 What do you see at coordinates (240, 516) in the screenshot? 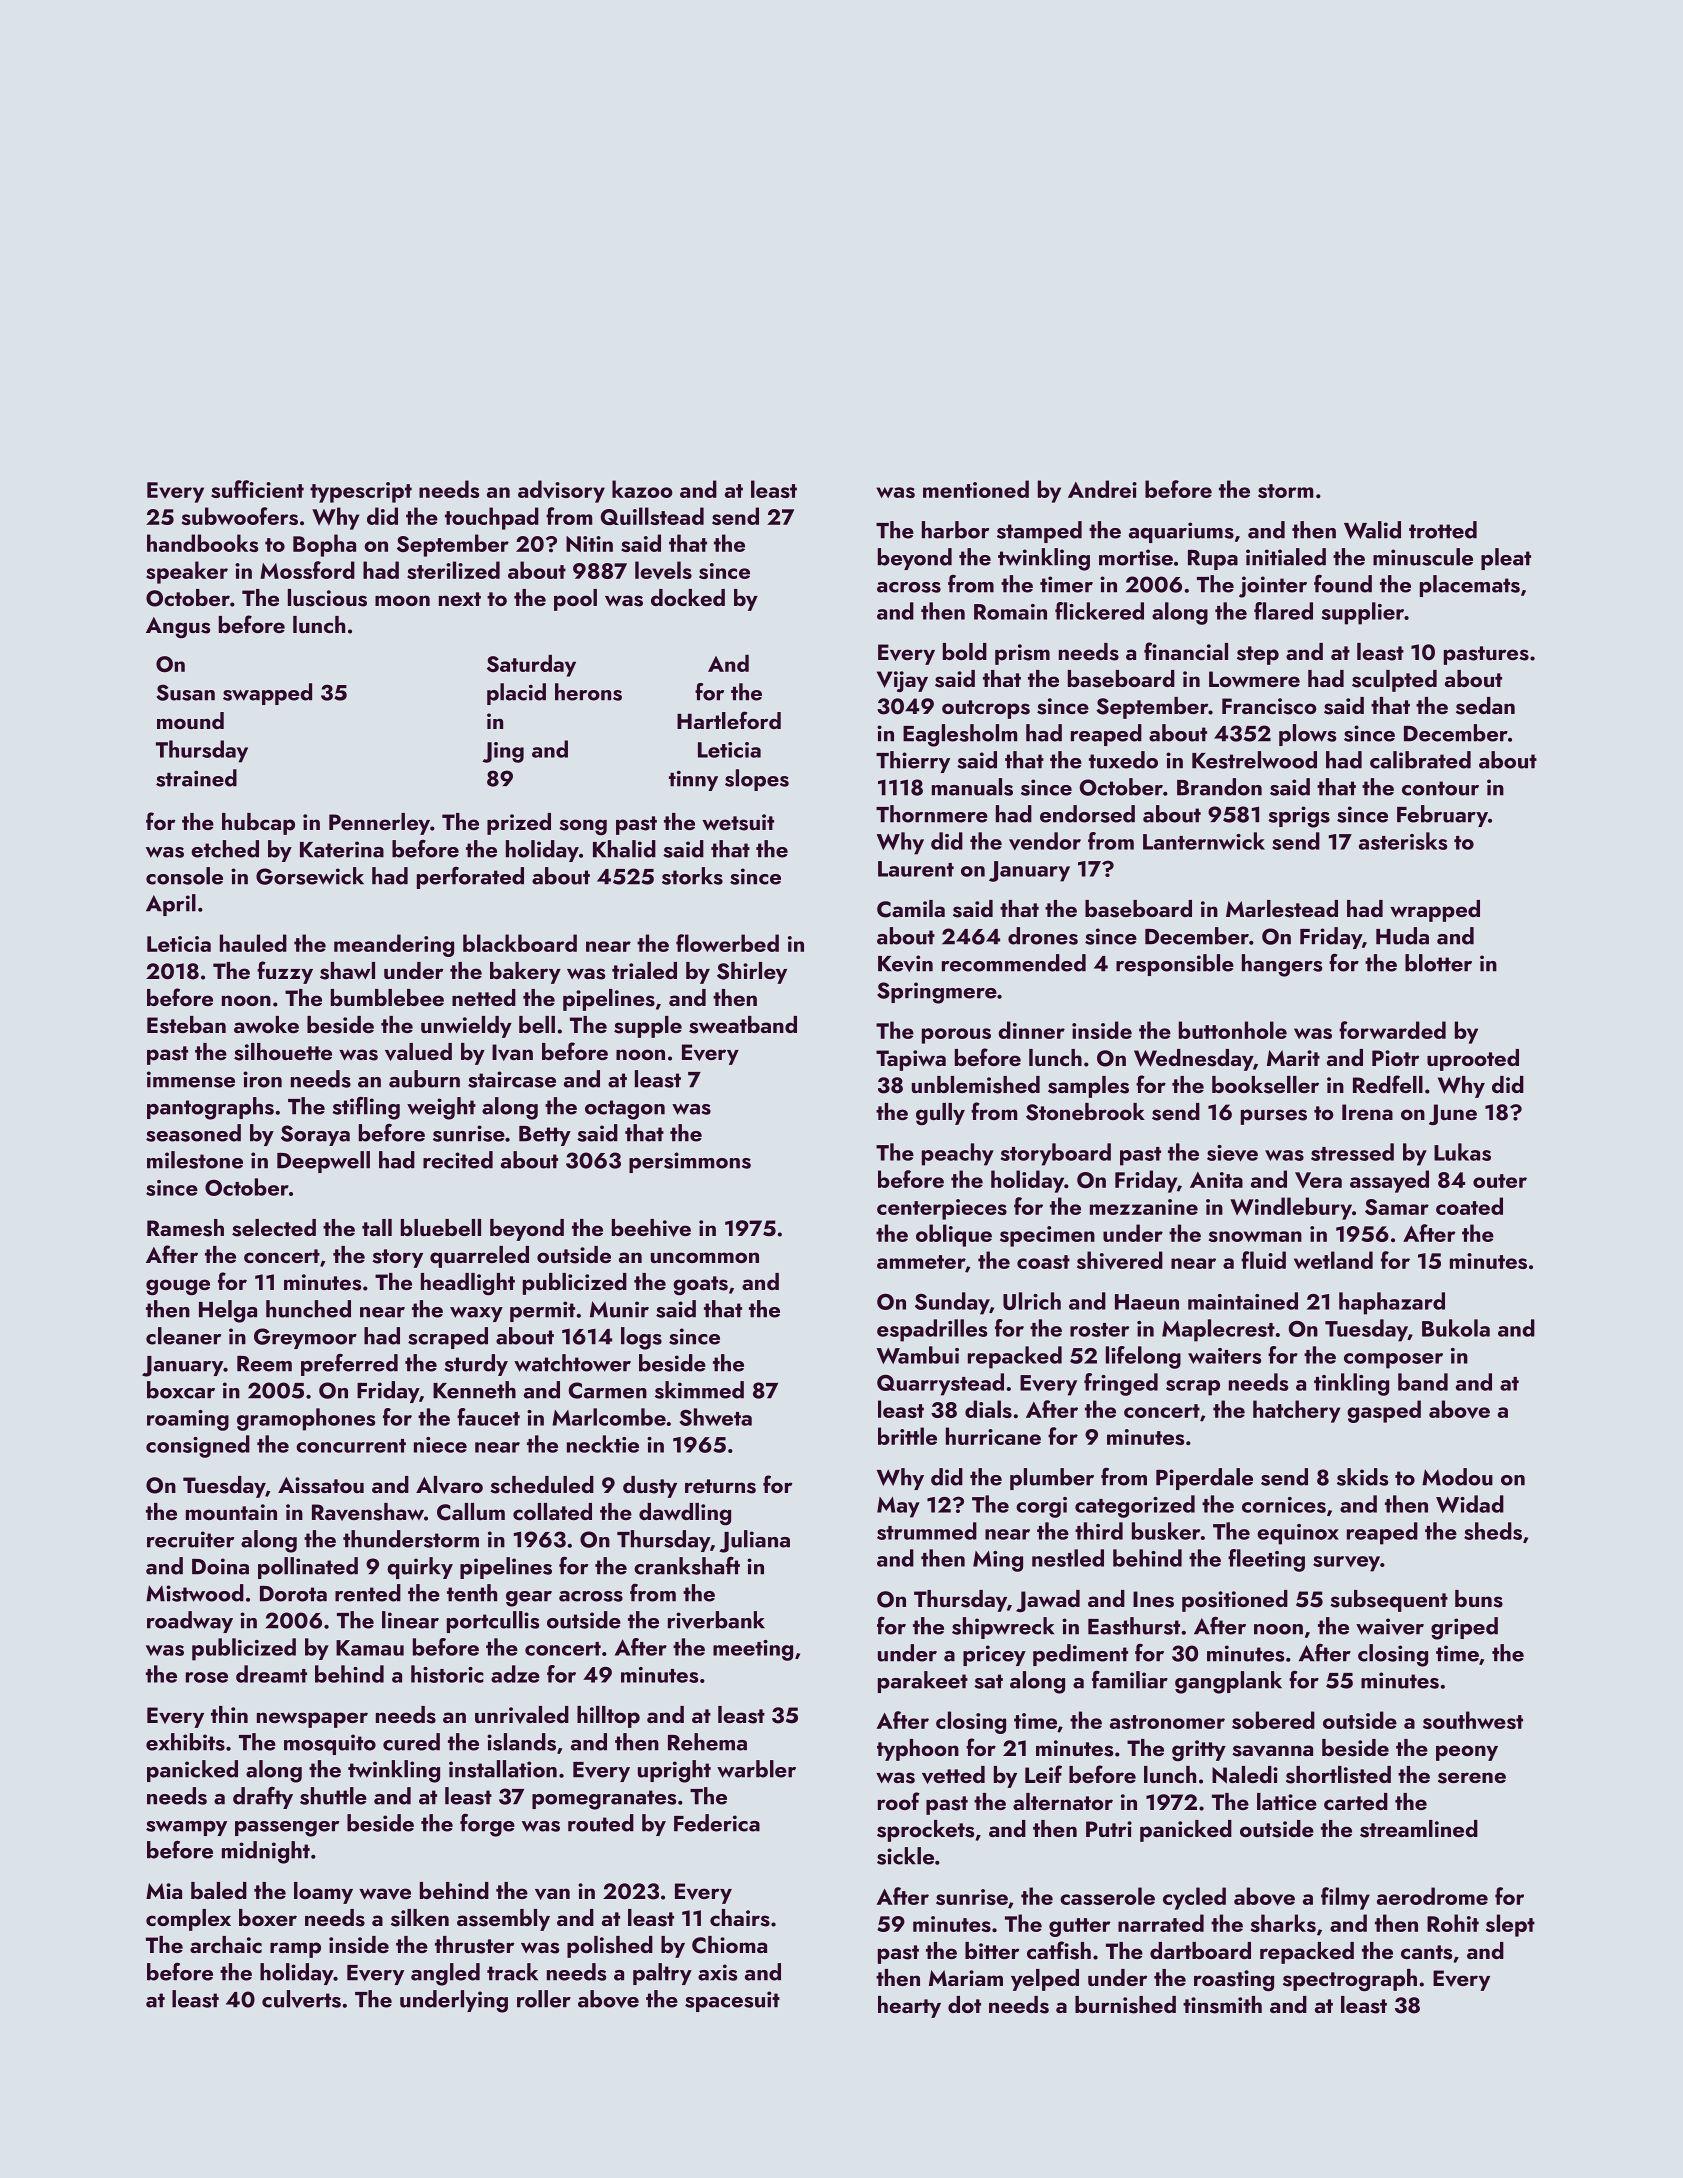
I see `subwoofers` at bounding box center [240, 516].
